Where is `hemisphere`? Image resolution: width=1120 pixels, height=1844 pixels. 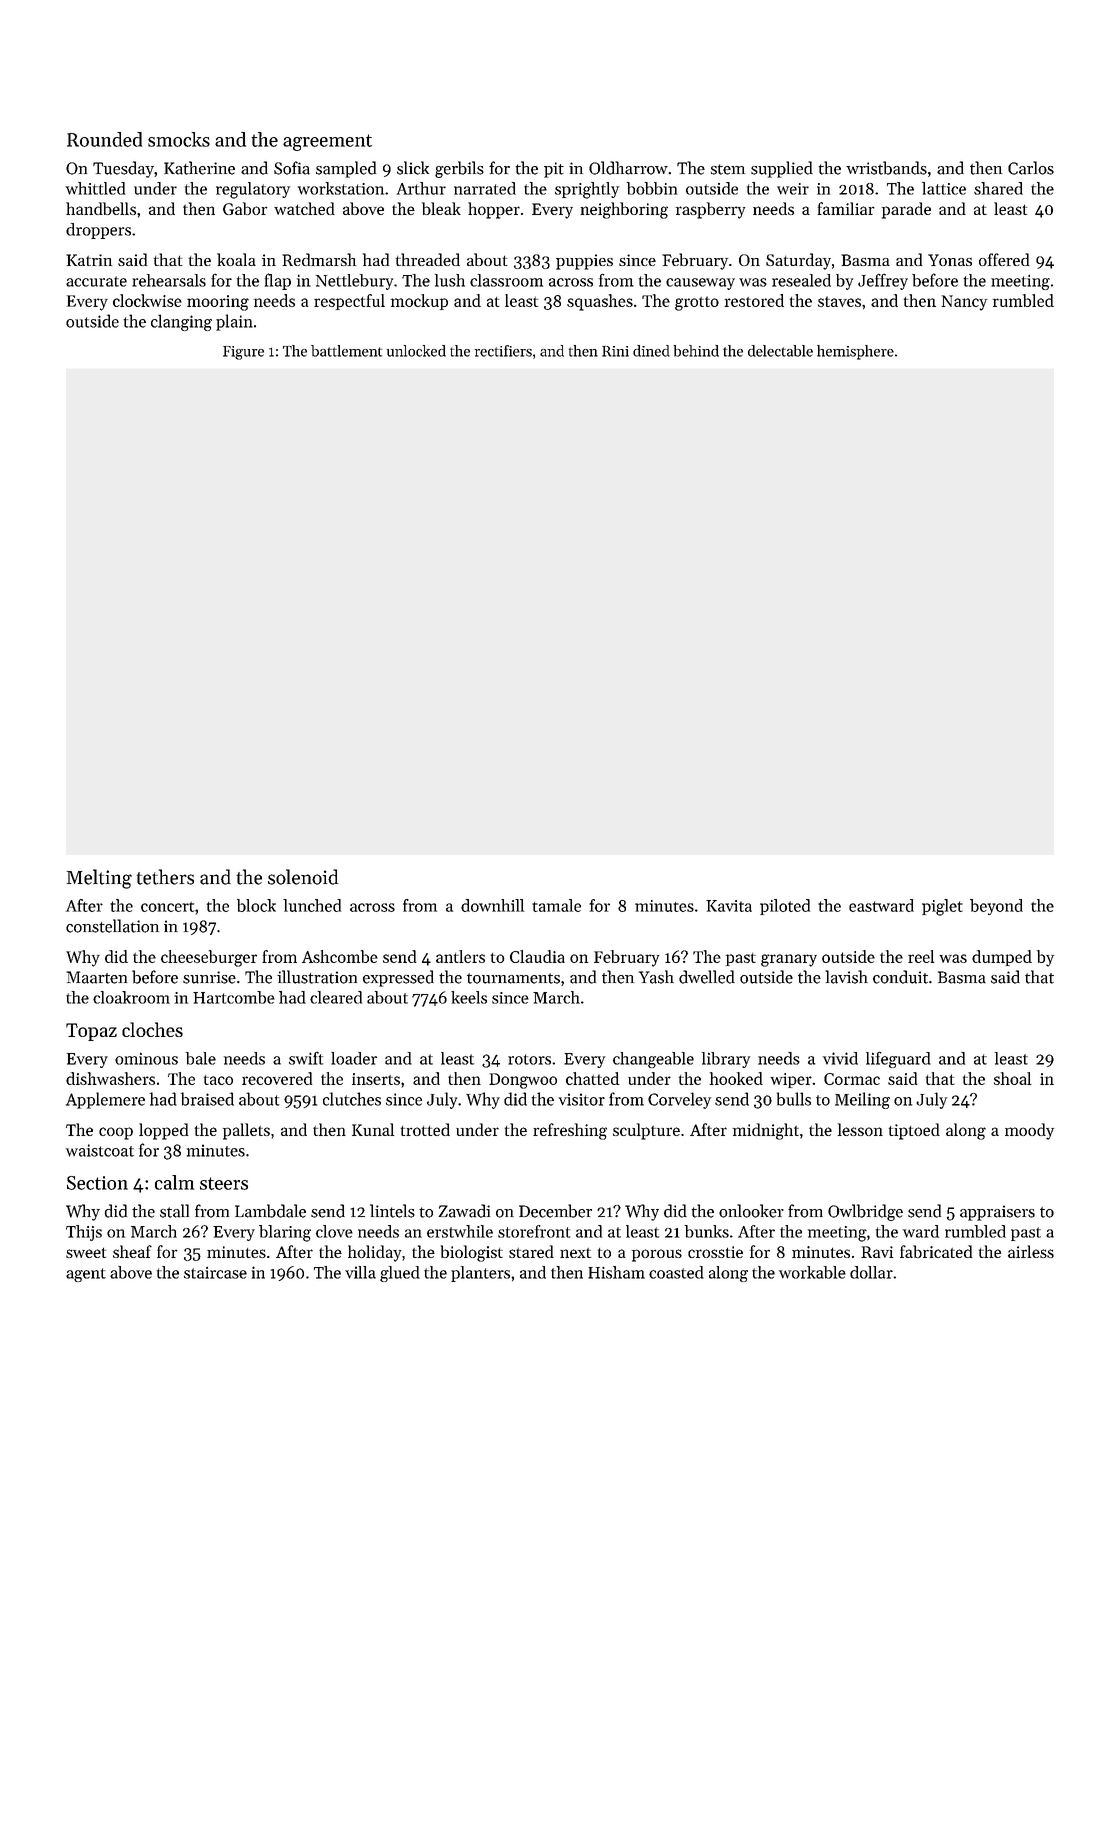 hemisphere is located at coordinates (855, 352).
